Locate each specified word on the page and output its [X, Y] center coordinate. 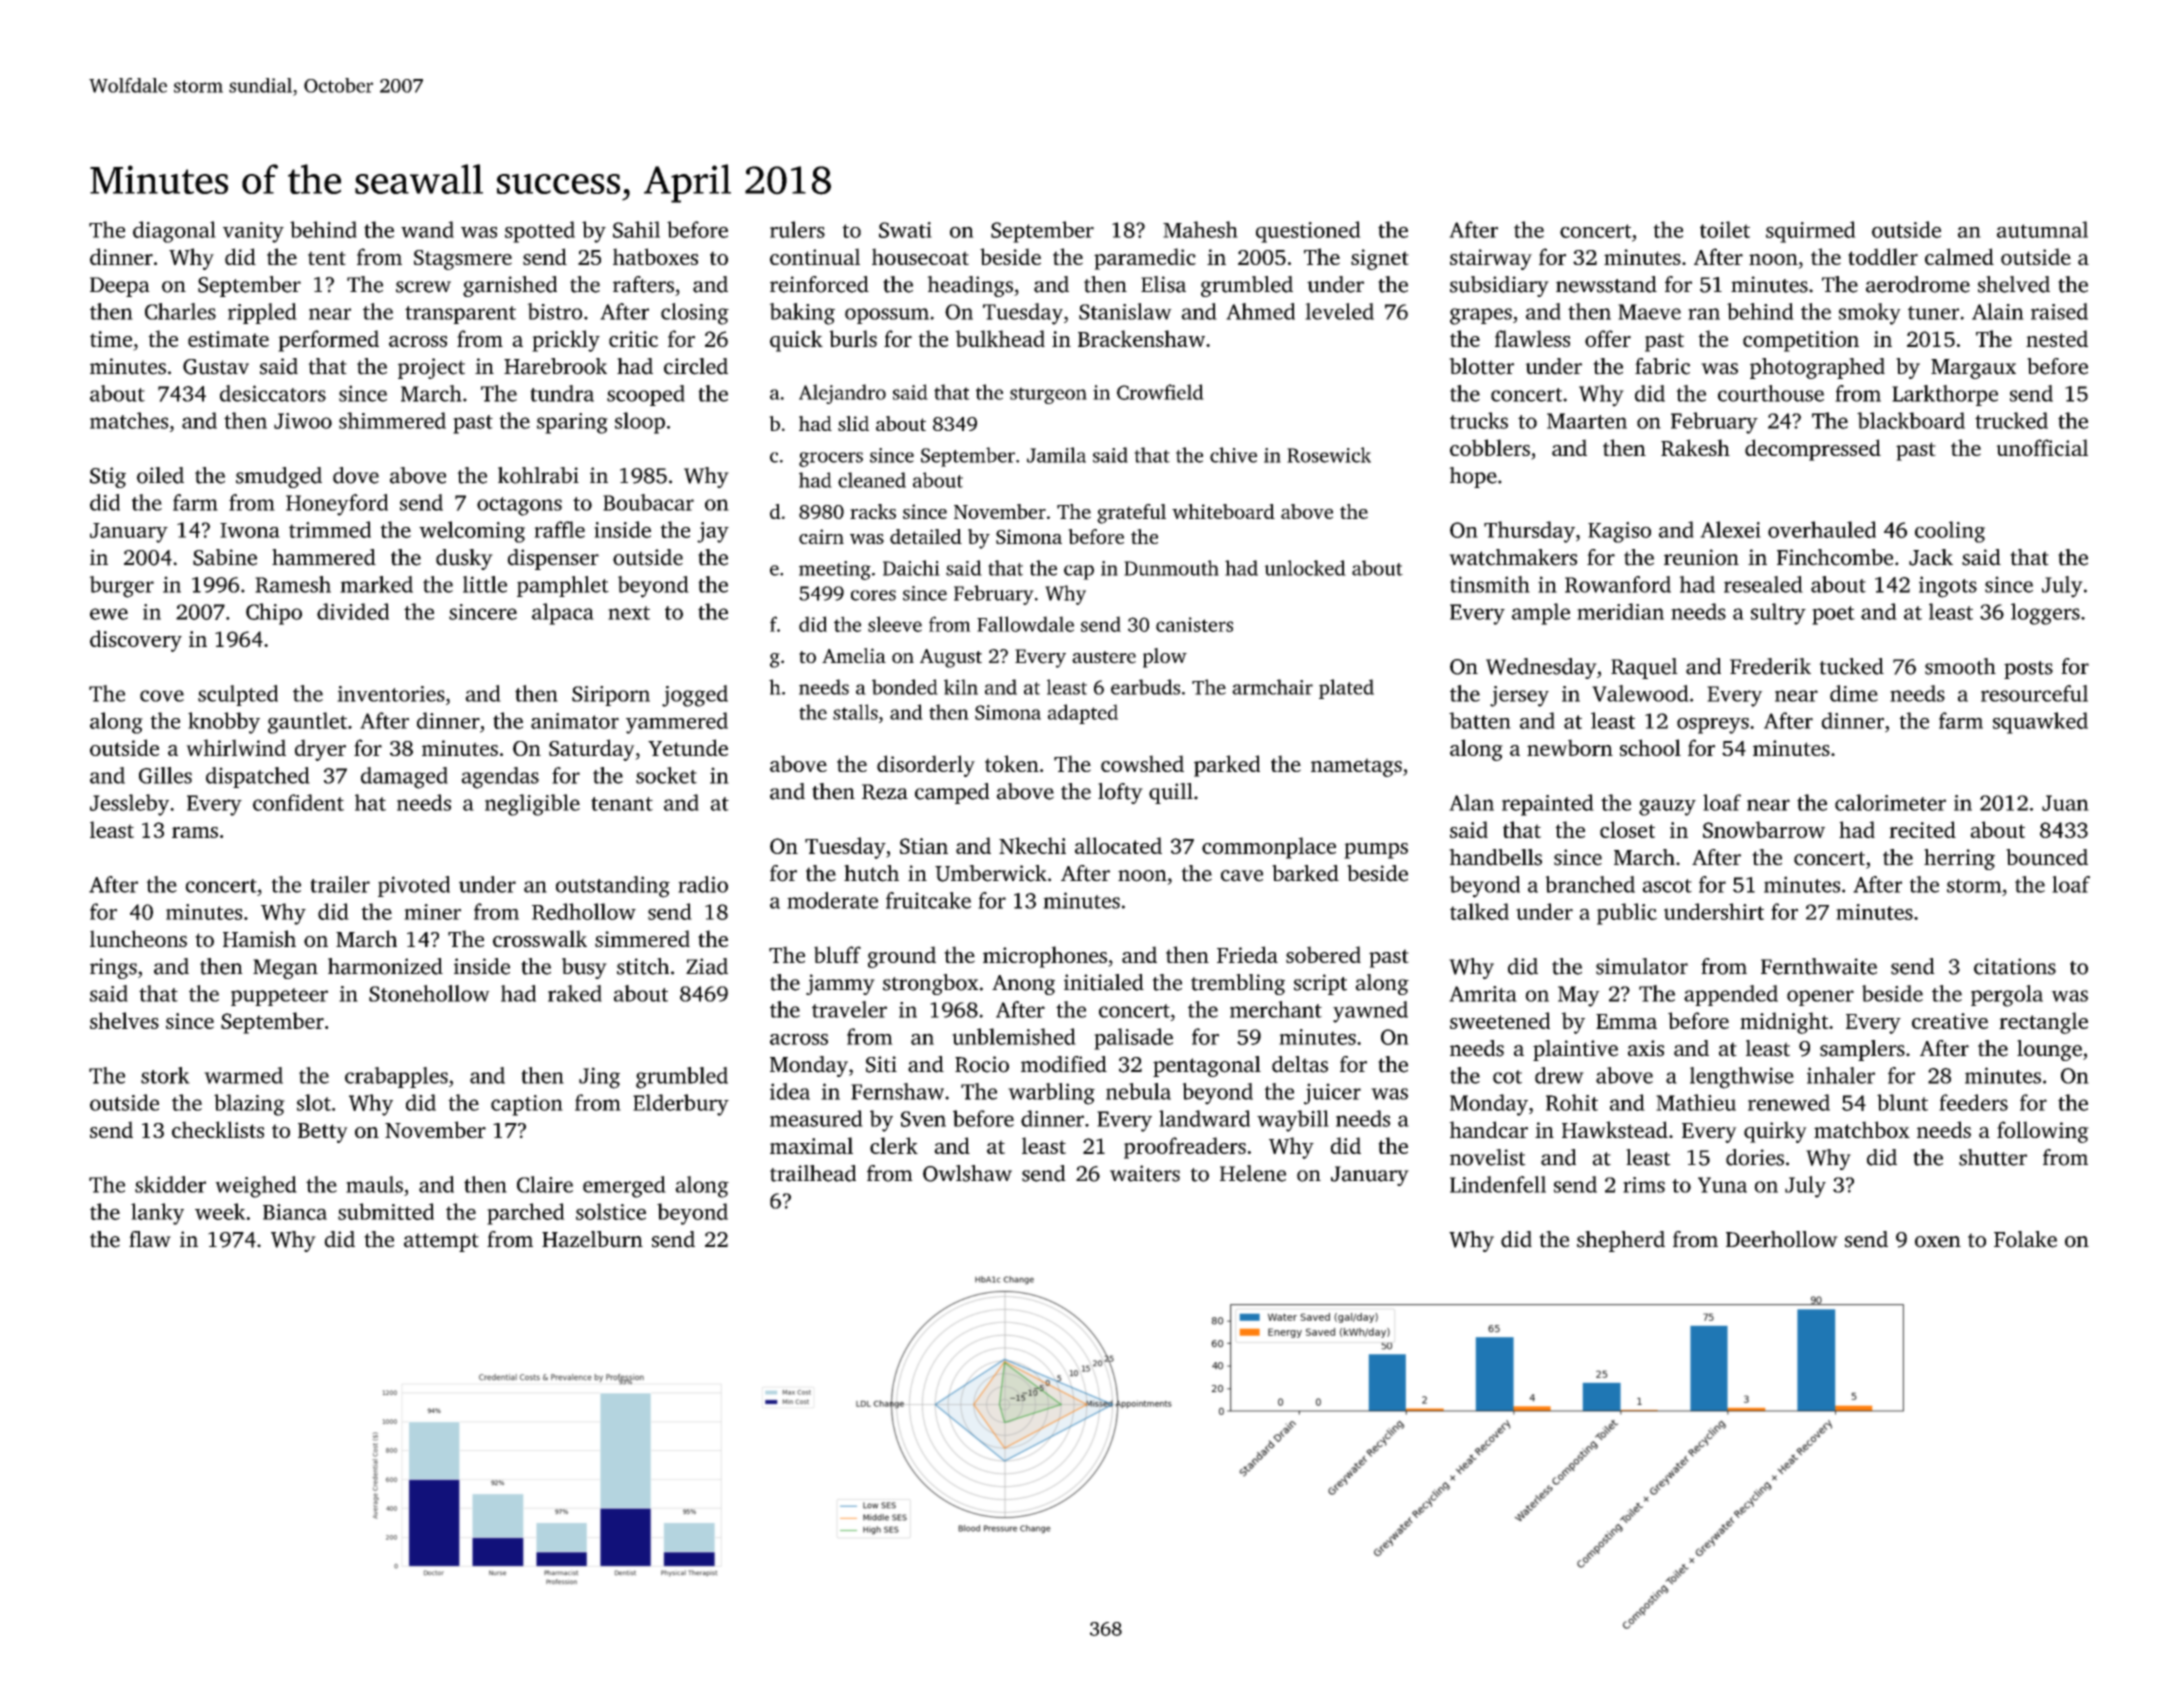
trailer [340, 884]
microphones [1045, 957]
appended [1731, 995]
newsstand [1606, 284]
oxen [1938, 1242]
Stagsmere [463, 260]
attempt [441, 1242]
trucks [1479, 420]
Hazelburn [592, 1239]
